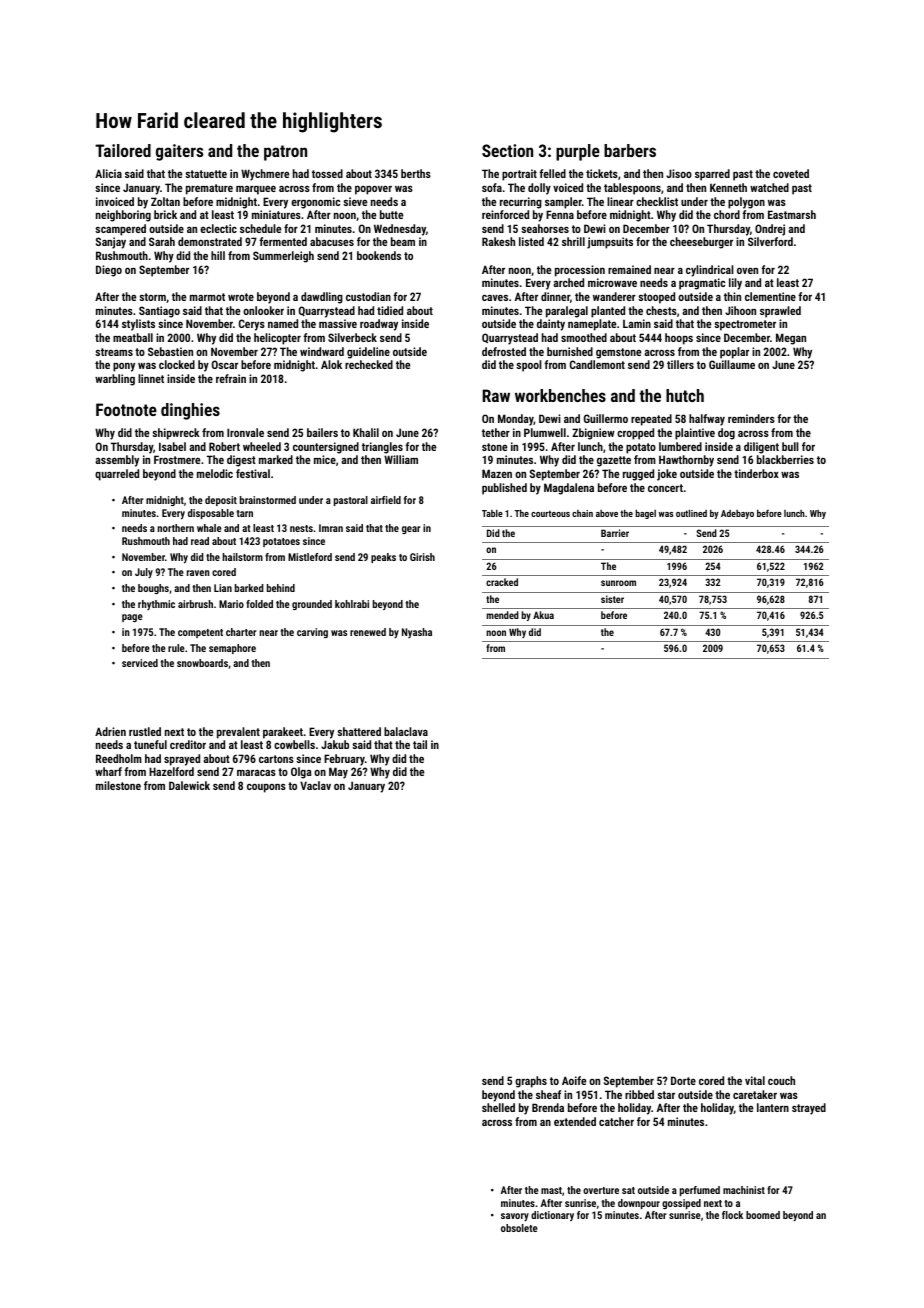 The height and width of the screenshot is (1308, 924). I want to click on berths, so click(416, 173).
